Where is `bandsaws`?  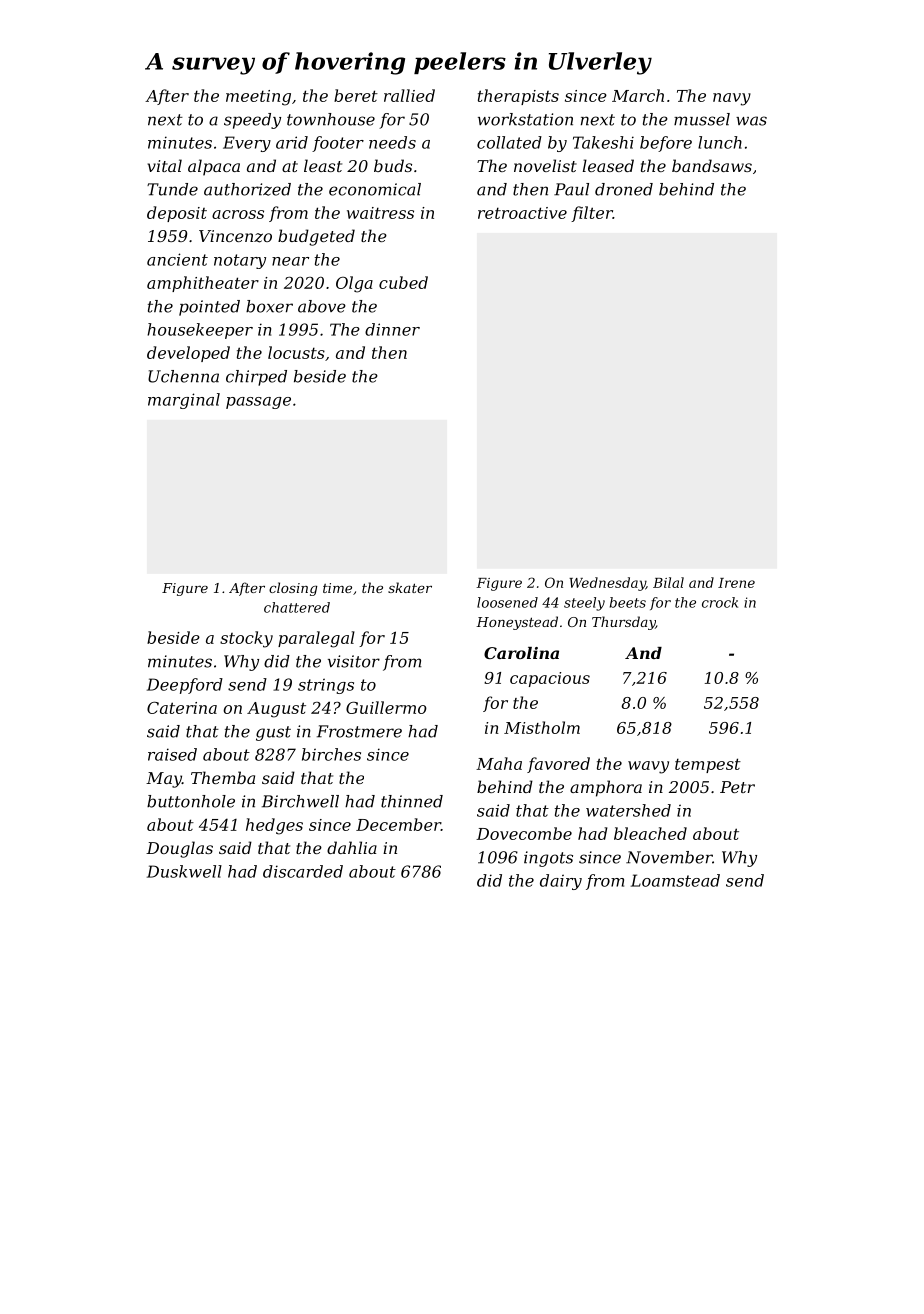
bandsaws is located at coordinates (712, 165).
